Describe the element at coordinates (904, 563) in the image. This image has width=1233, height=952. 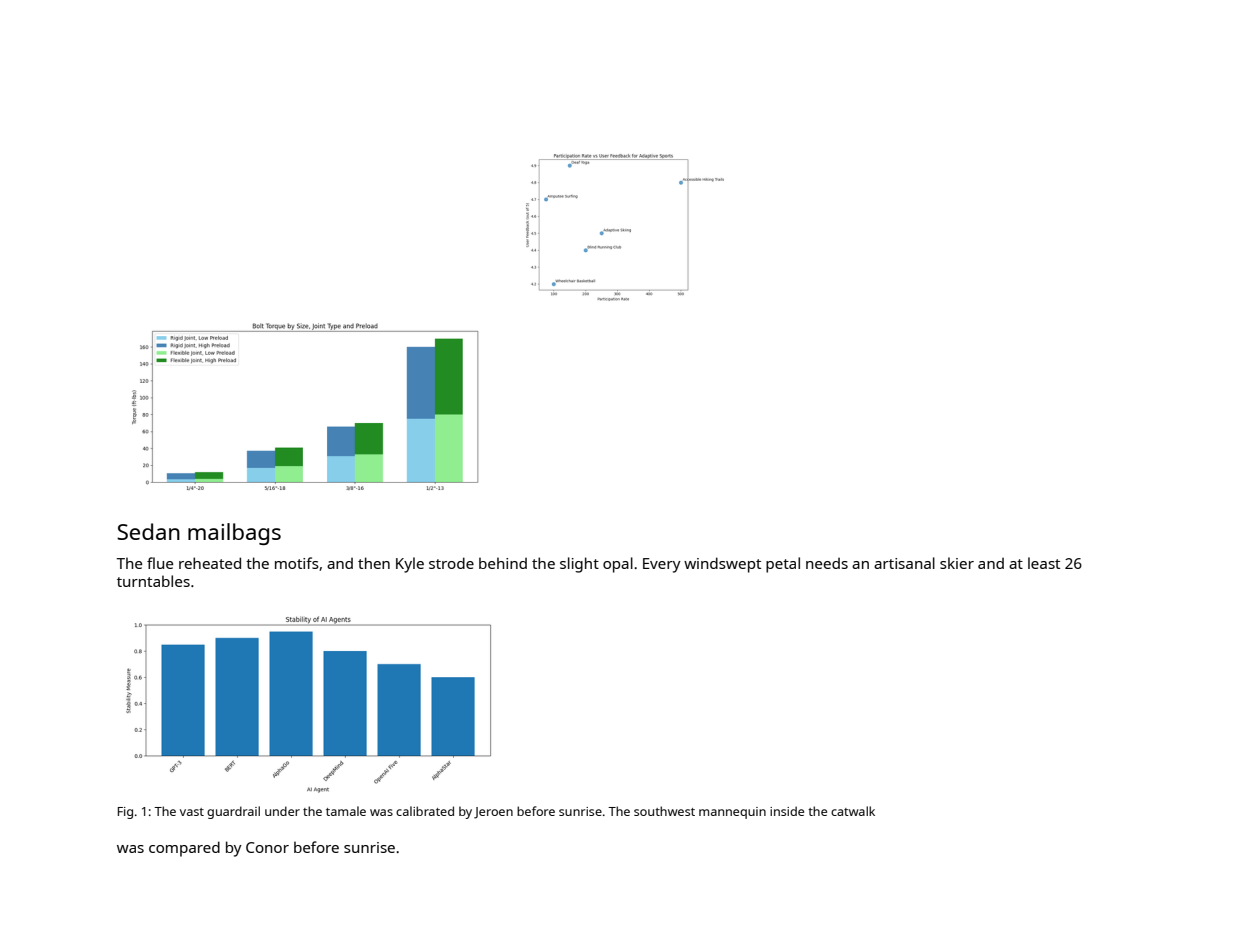
I see `artisanal` at that location.
